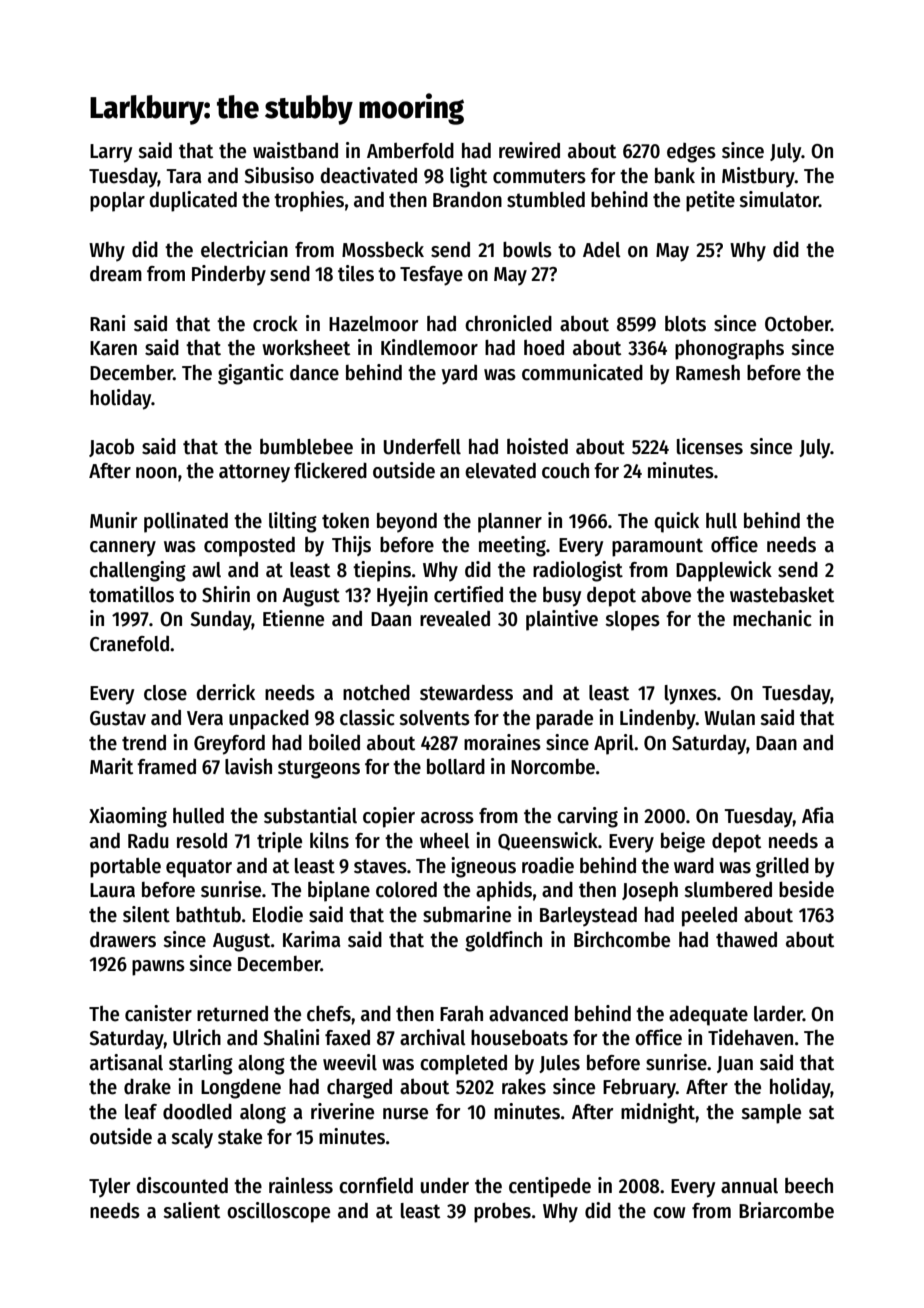  What do you see at coordinates (675, 176) in the screenshot?
I see `bank` at bounding box center [675, 176].
